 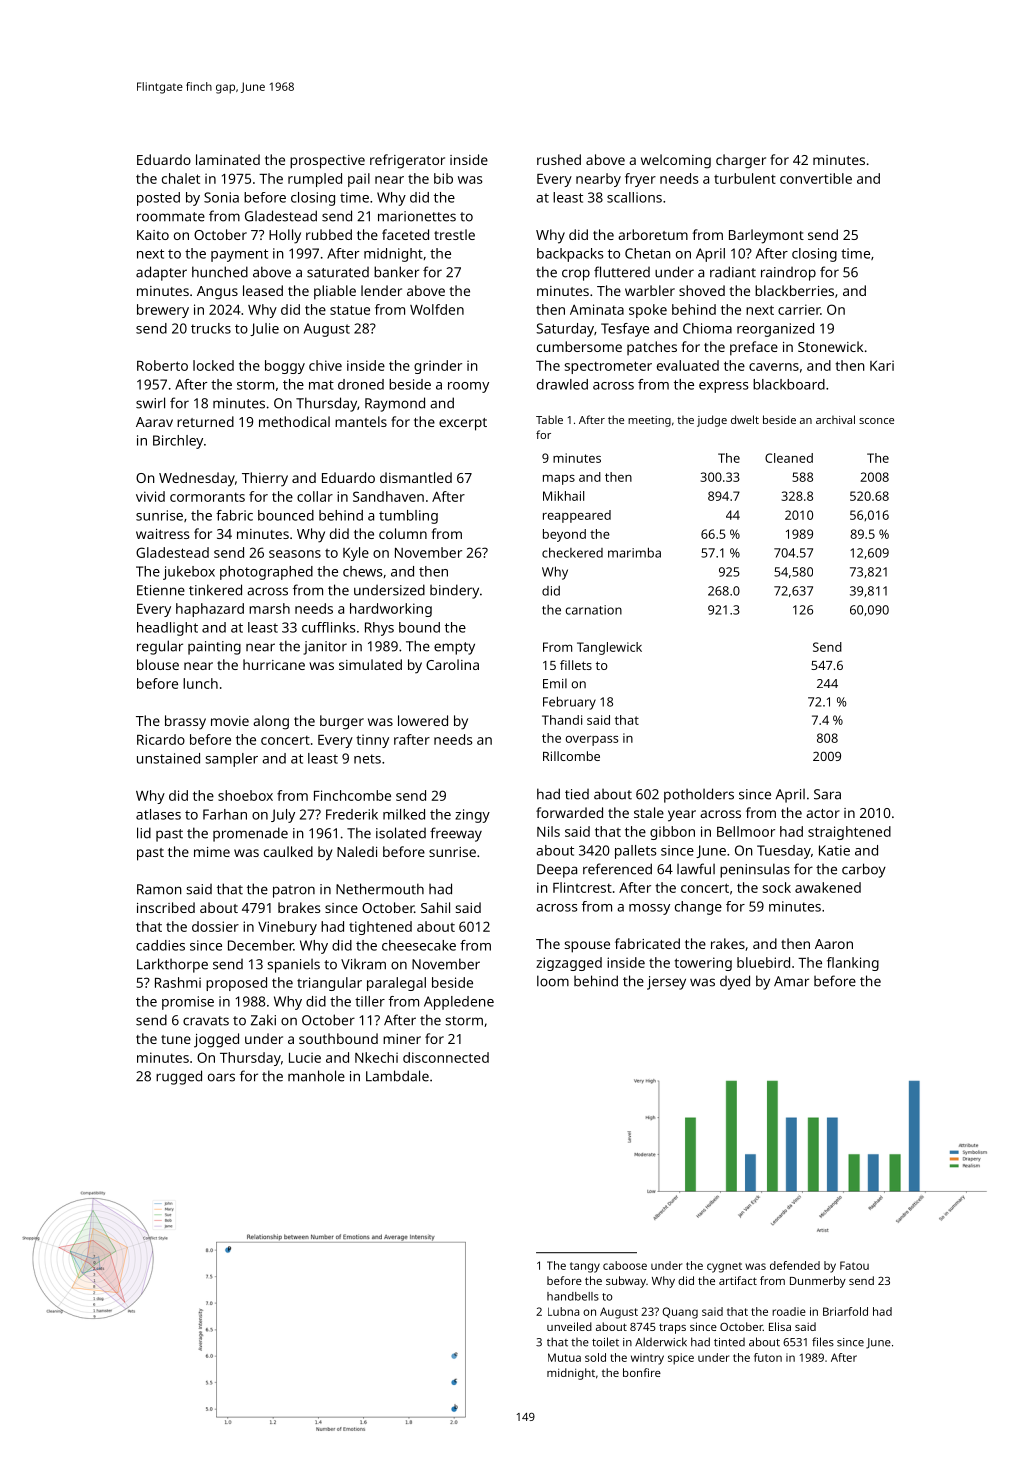 I want to click on tangy, so click(x=585, y=1267).
